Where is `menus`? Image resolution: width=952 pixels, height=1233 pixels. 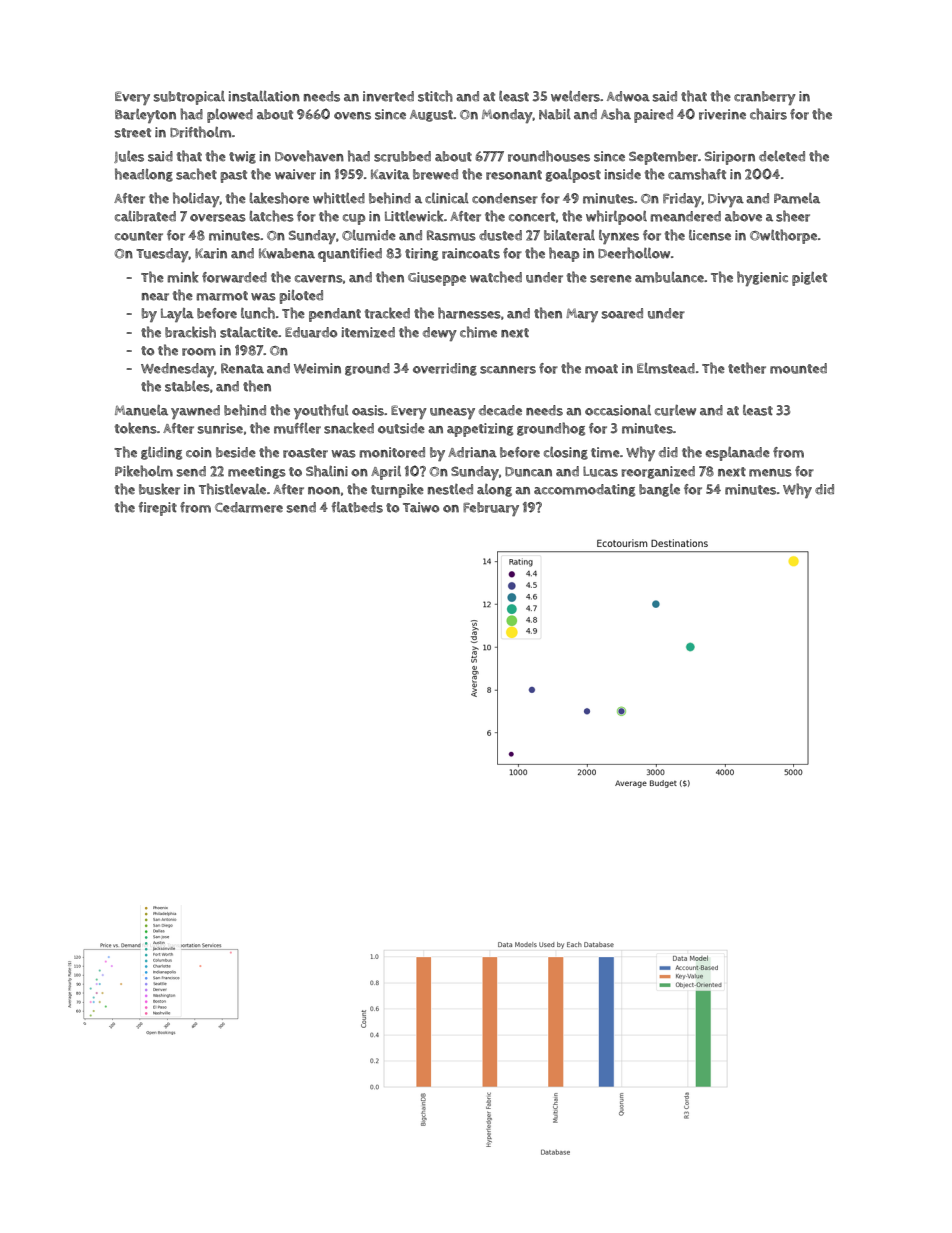
menus is located at coordinates (770, 473).
